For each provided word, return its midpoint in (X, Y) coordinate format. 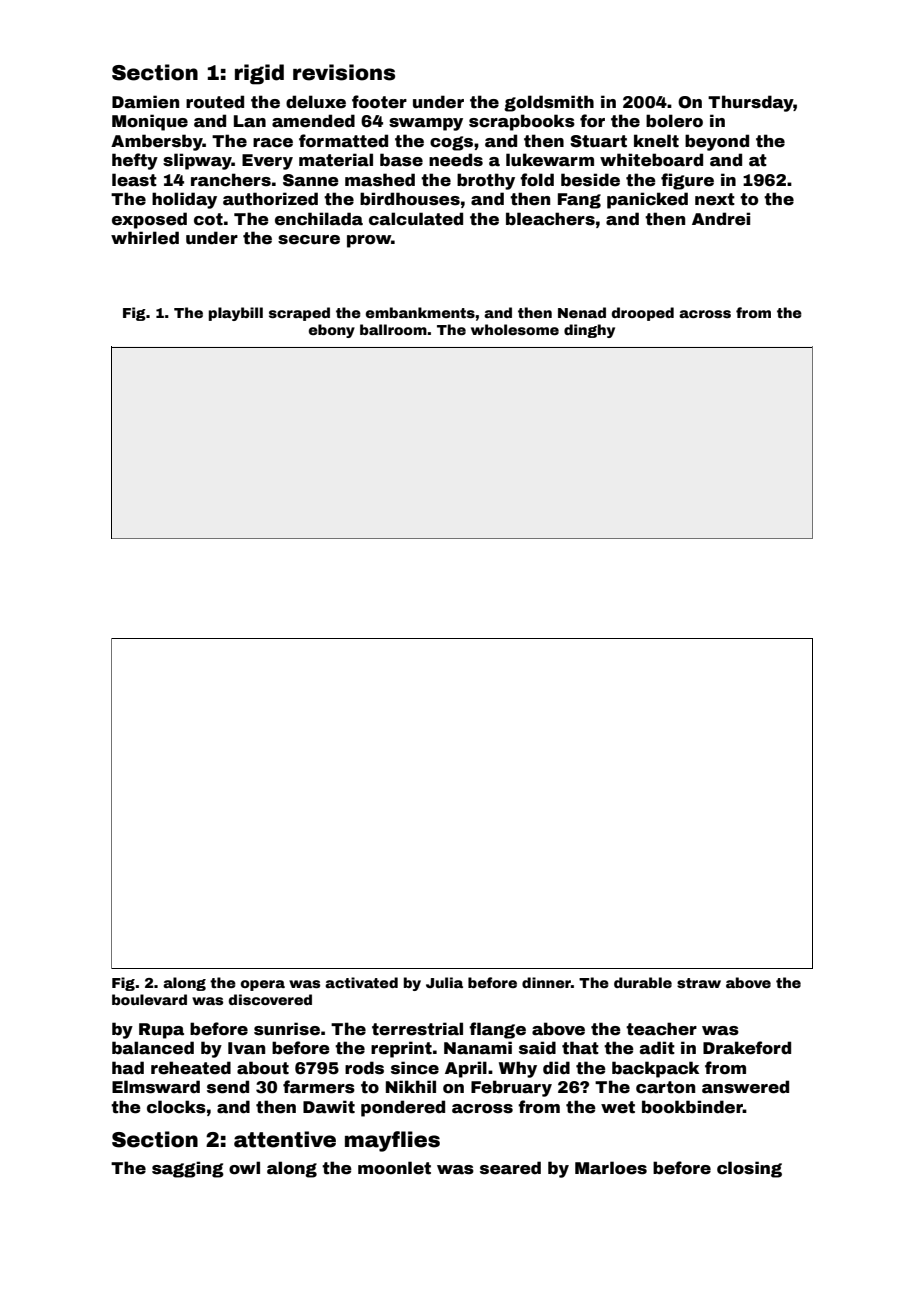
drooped (643, 314)
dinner (546, 982)
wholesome (515, 329)
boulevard (149, 999)
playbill (236, 314)
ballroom (393, 329)
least (134, 180)
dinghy (589, 331)
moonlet (394, 1168)
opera (263, 985)
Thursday (751, 103)
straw (699, 983)
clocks (176, 1107)
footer (379, 102)
